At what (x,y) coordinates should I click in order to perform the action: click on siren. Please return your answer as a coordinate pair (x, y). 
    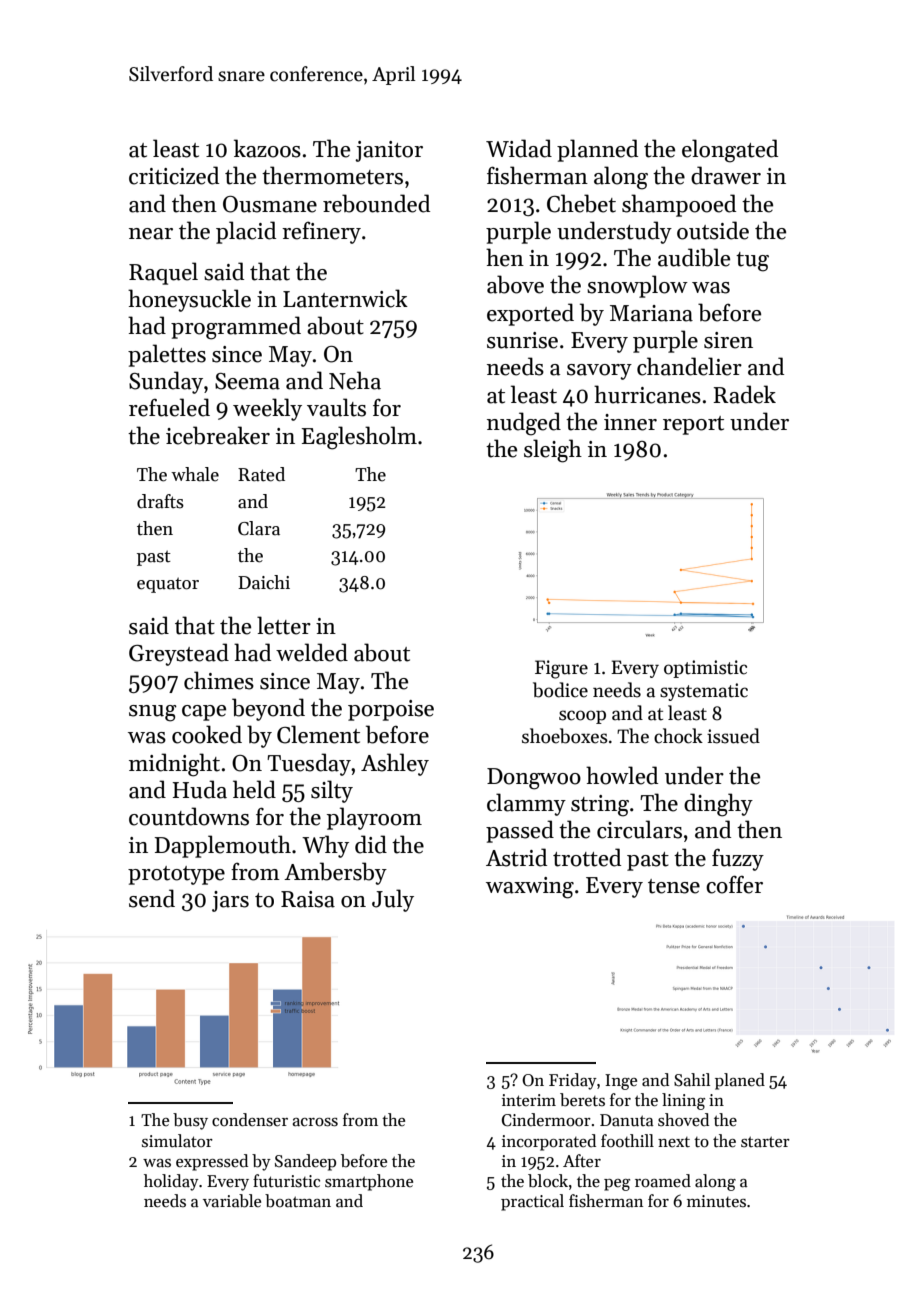
    Looking at the image, I should click on (728, 340).
